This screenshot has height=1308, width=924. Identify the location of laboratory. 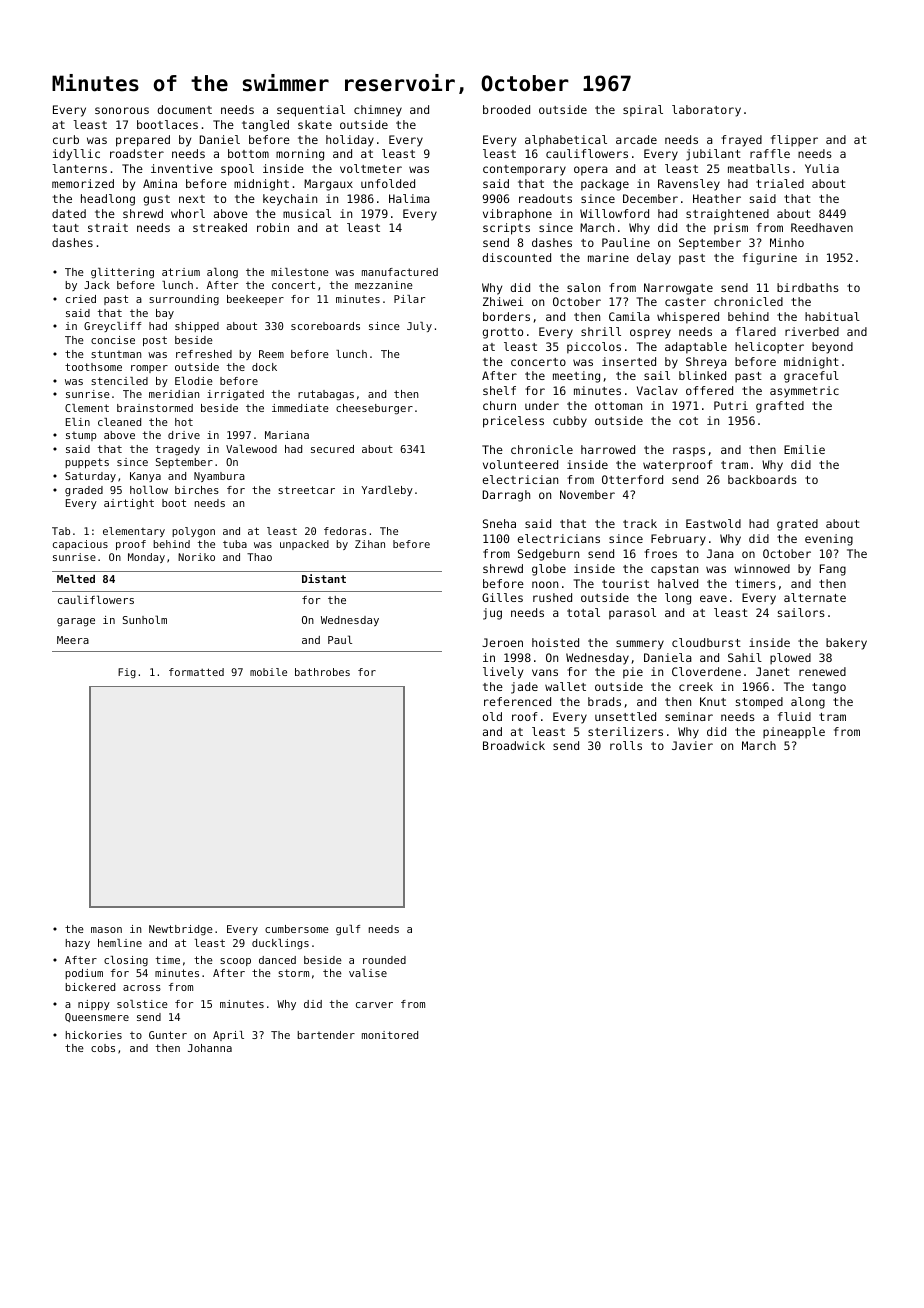
(706, 111).
